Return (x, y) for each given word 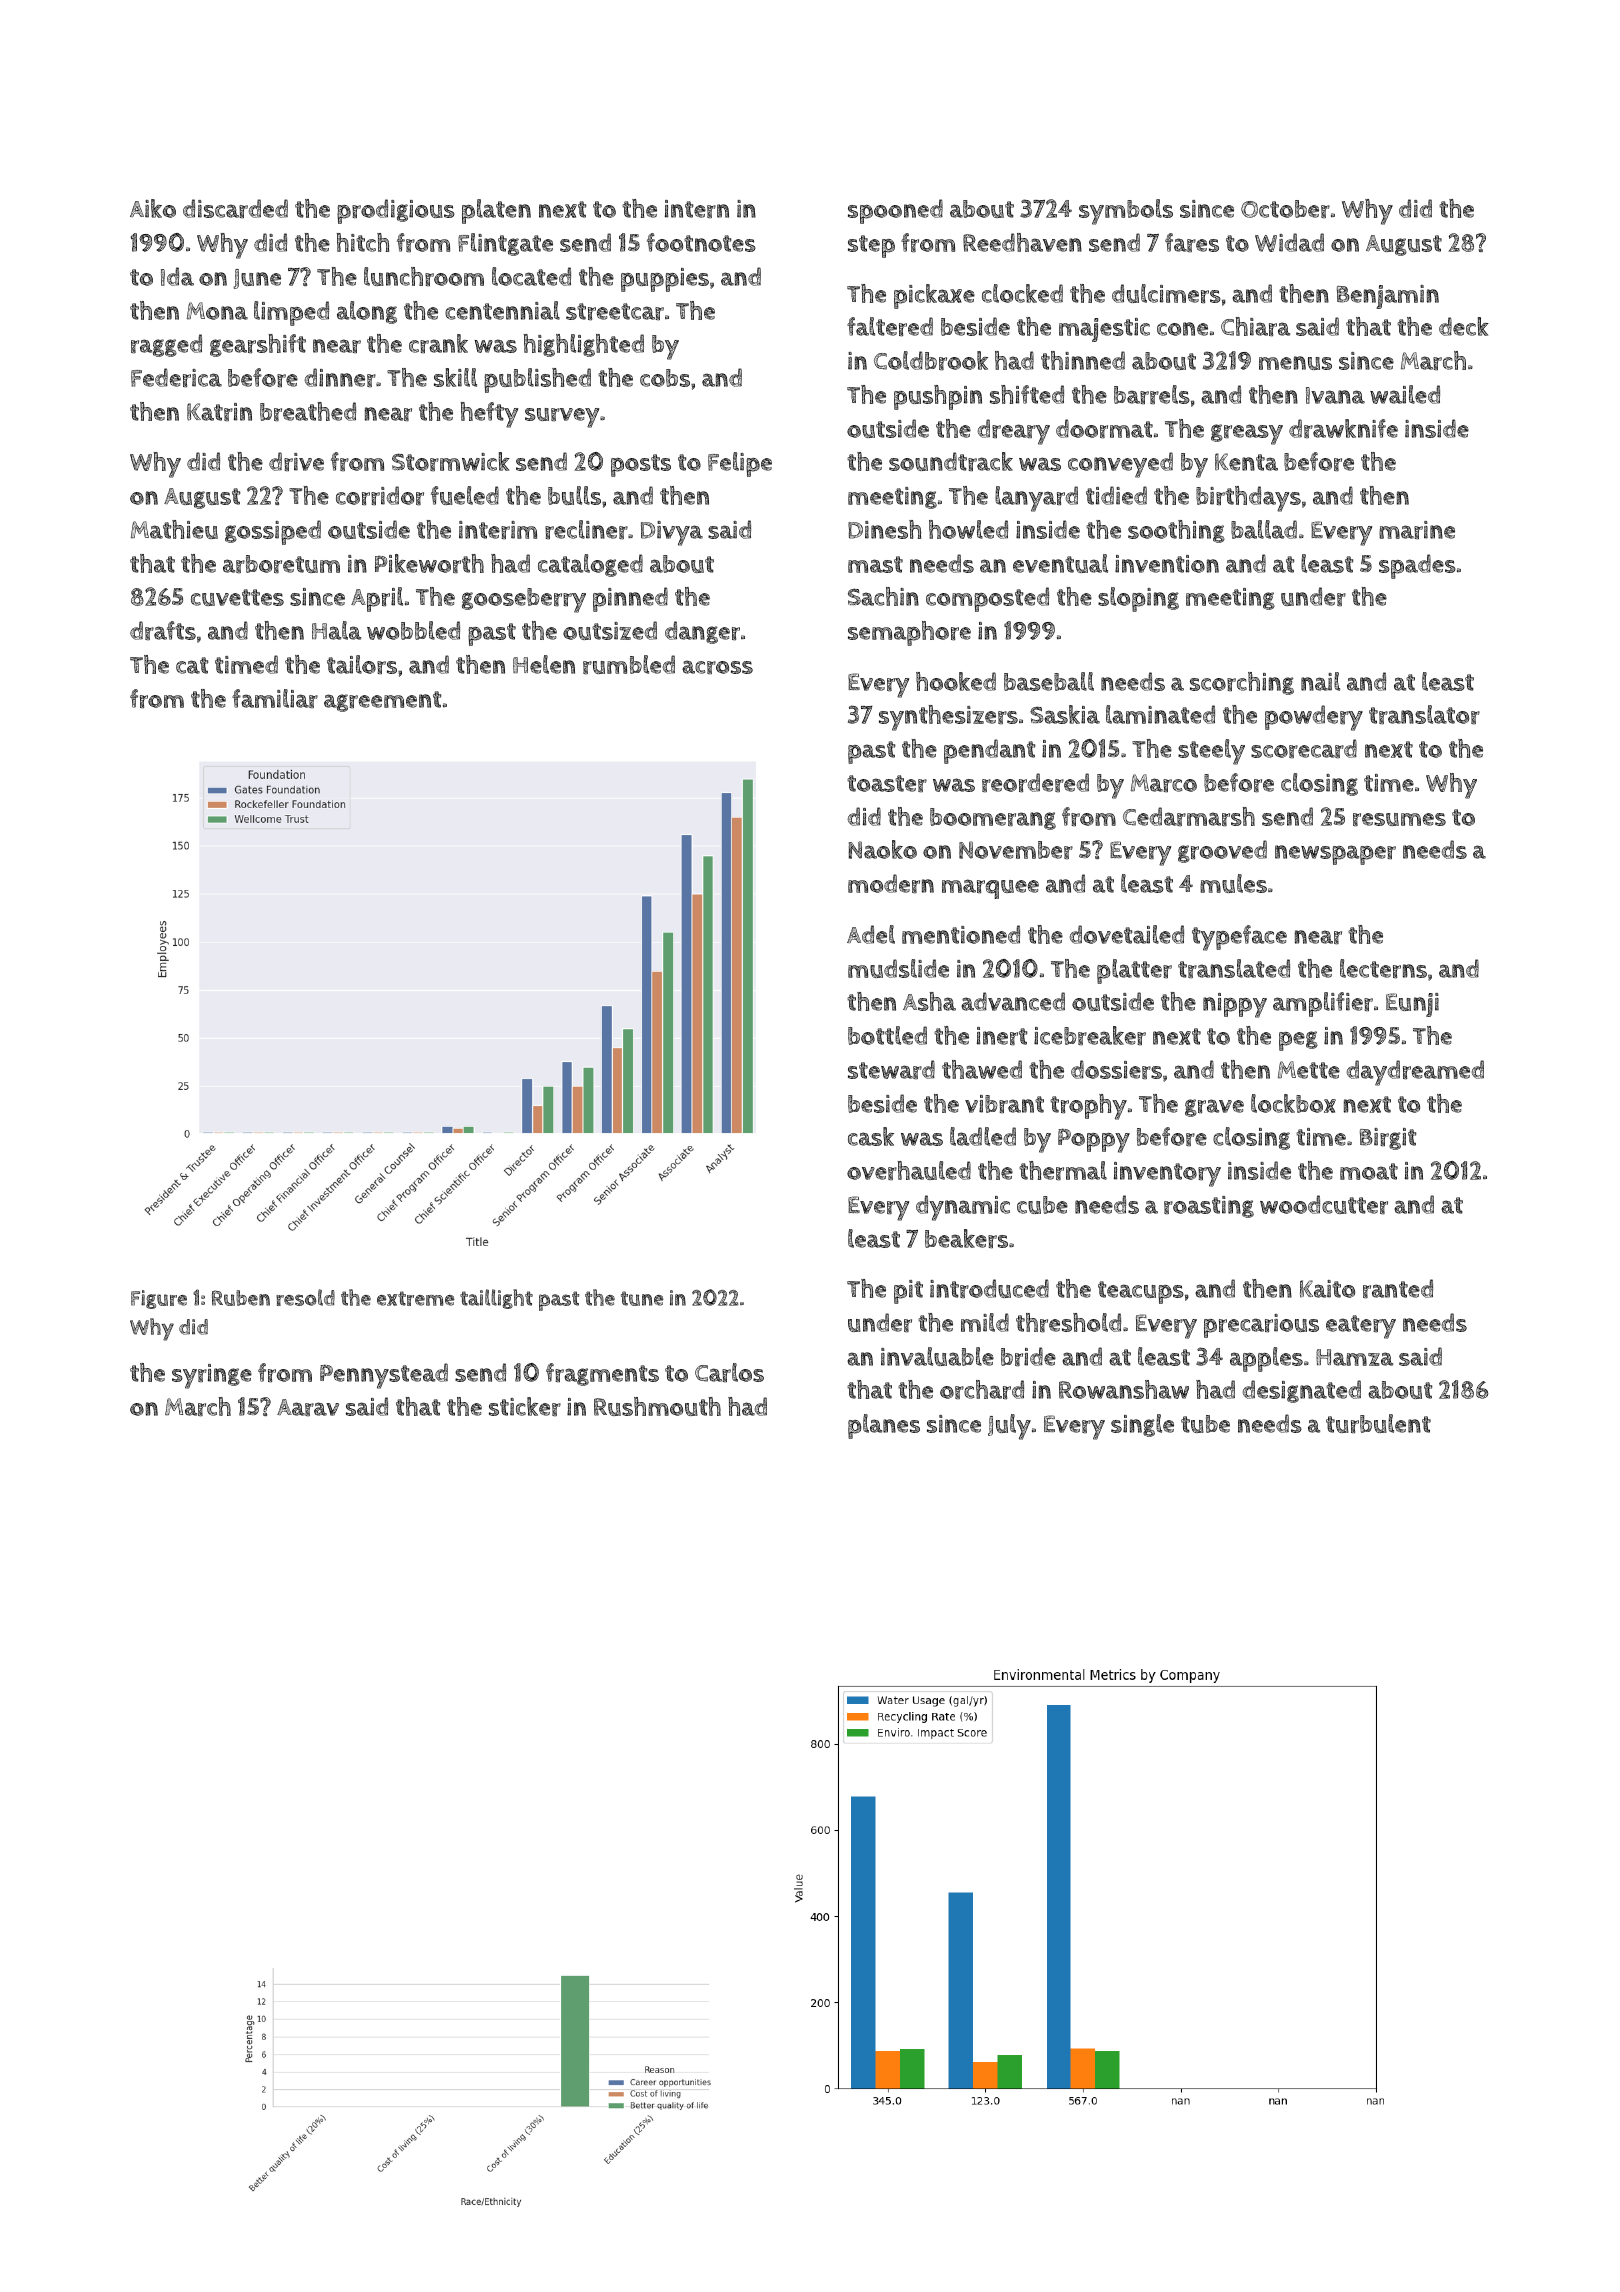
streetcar (615, 311)
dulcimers (1166, 293)
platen (496, 211)
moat (1369, 1171)
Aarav (308, 1407)
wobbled (413, 630)
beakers (966, 1238)
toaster (887, 783)
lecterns (1383, 968)
